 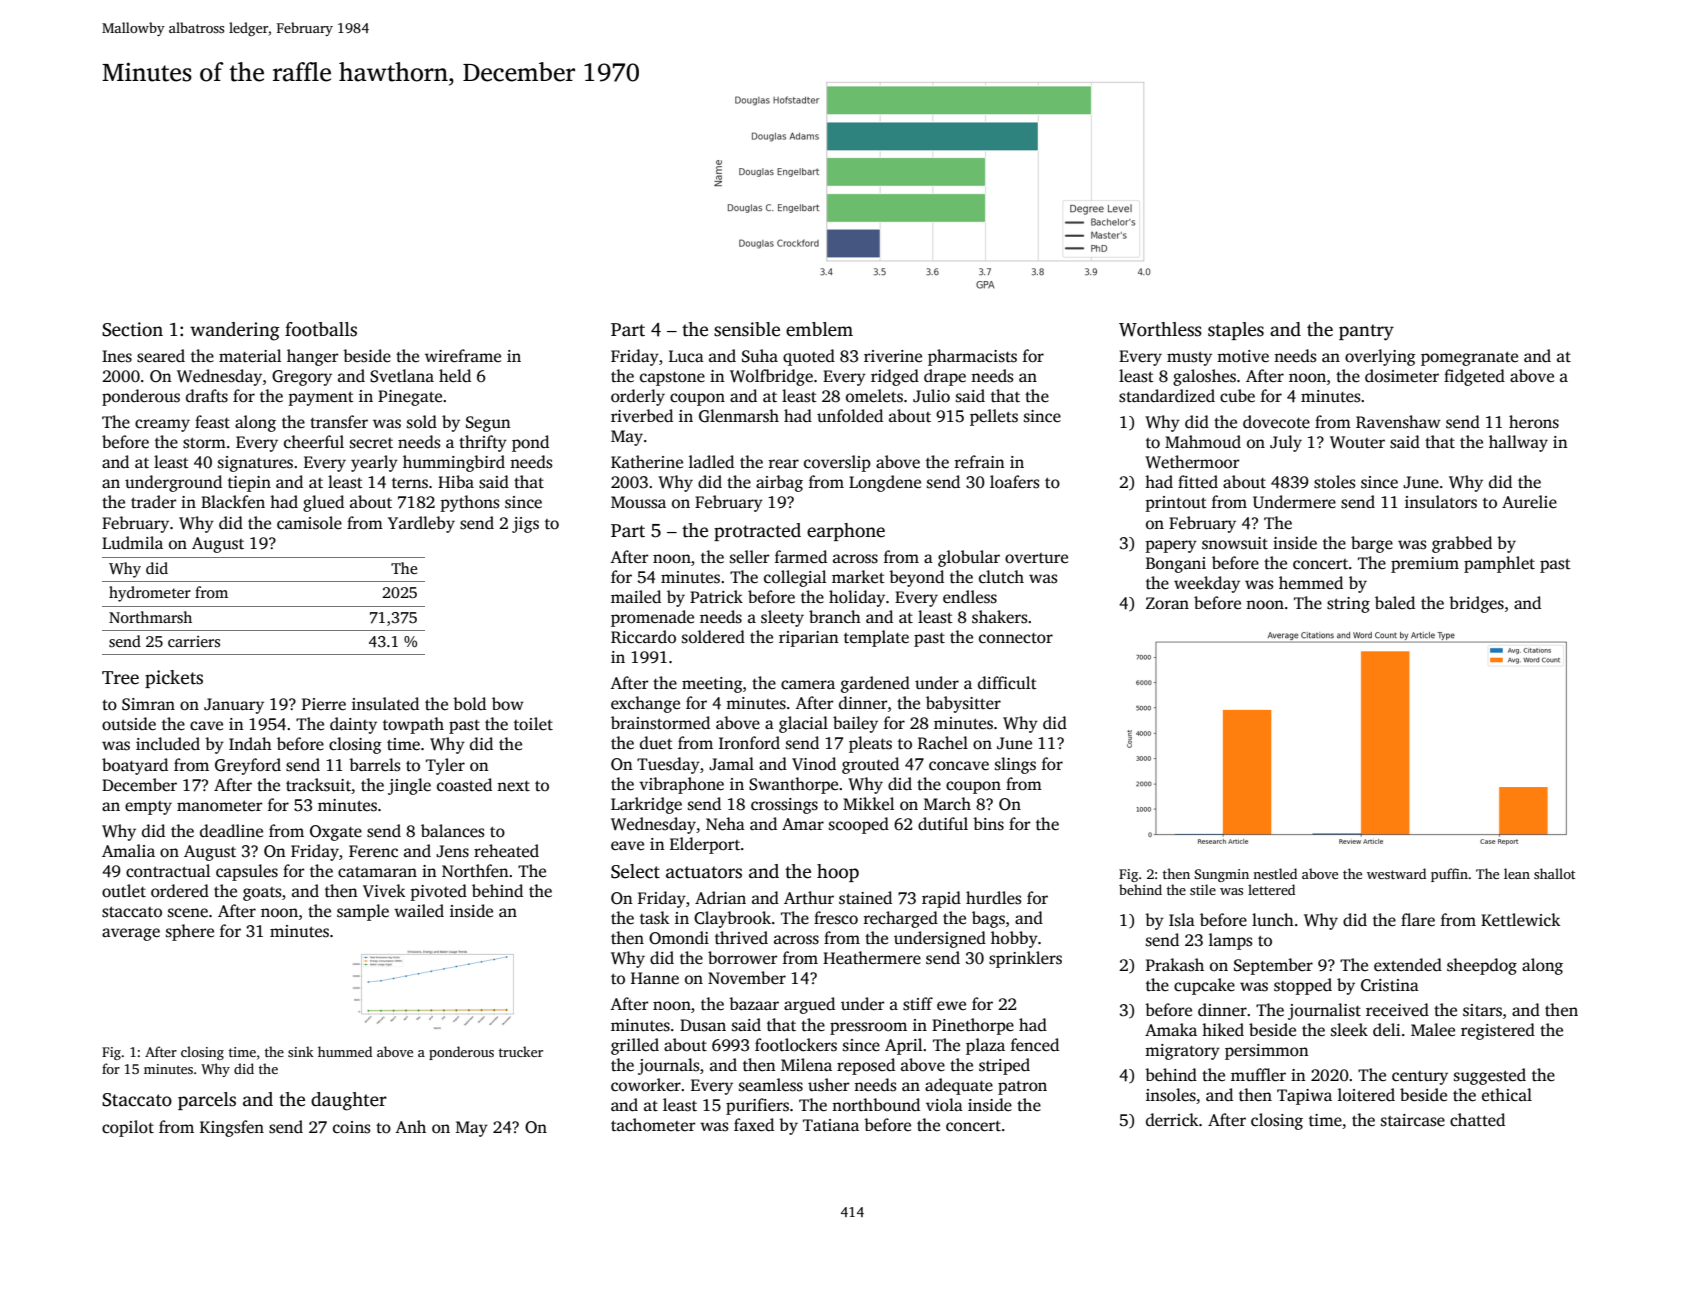 I want to click on coins, so click(x=351, y=1127).
